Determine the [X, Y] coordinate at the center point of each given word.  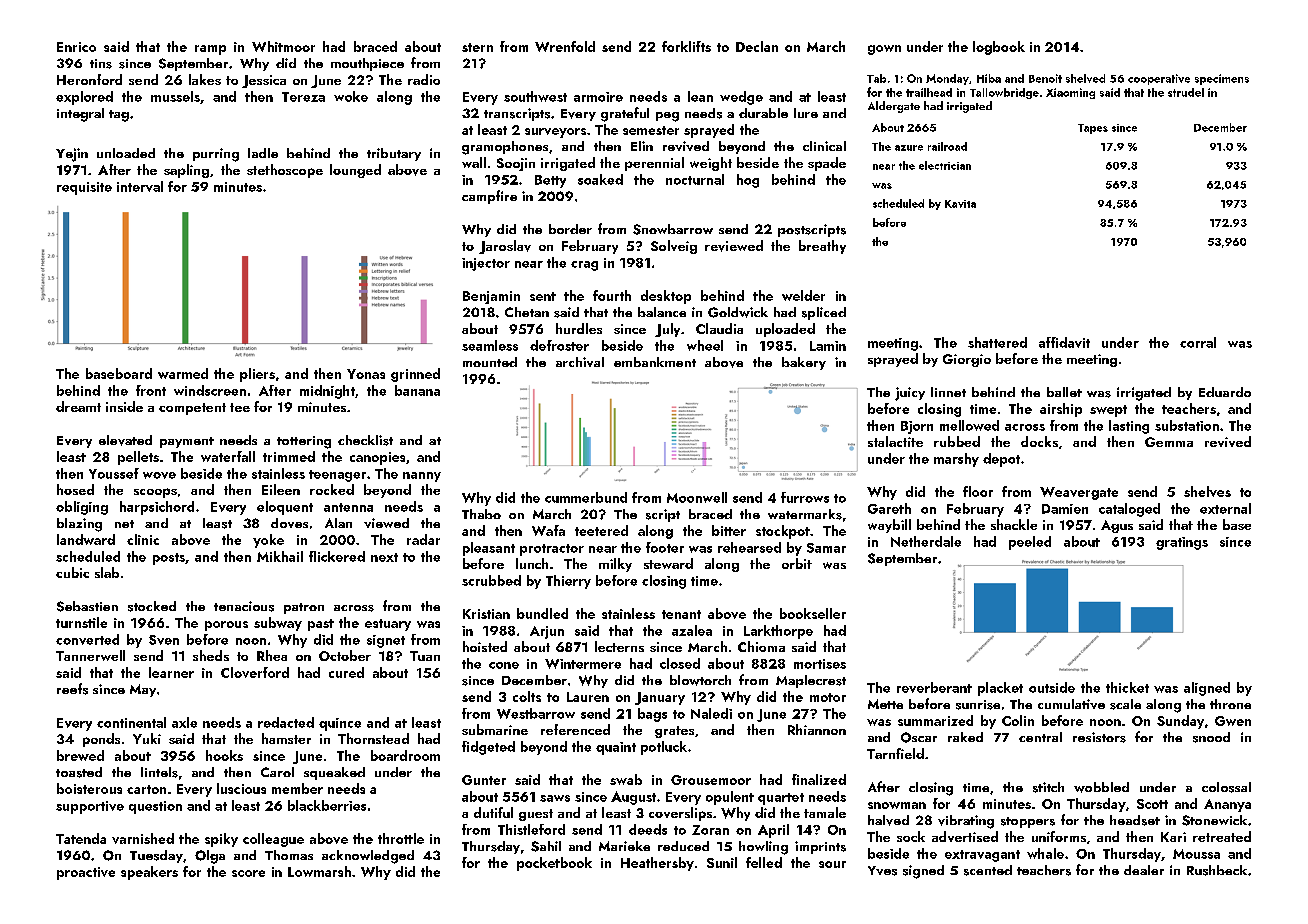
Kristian [486, 614]
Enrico [76, 47]
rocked [332, 489]
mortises [820, 664]
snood [1211, 737]
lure [806, 113]
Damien [1065, 509]
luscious [241, 788]
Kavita [960, 204]
